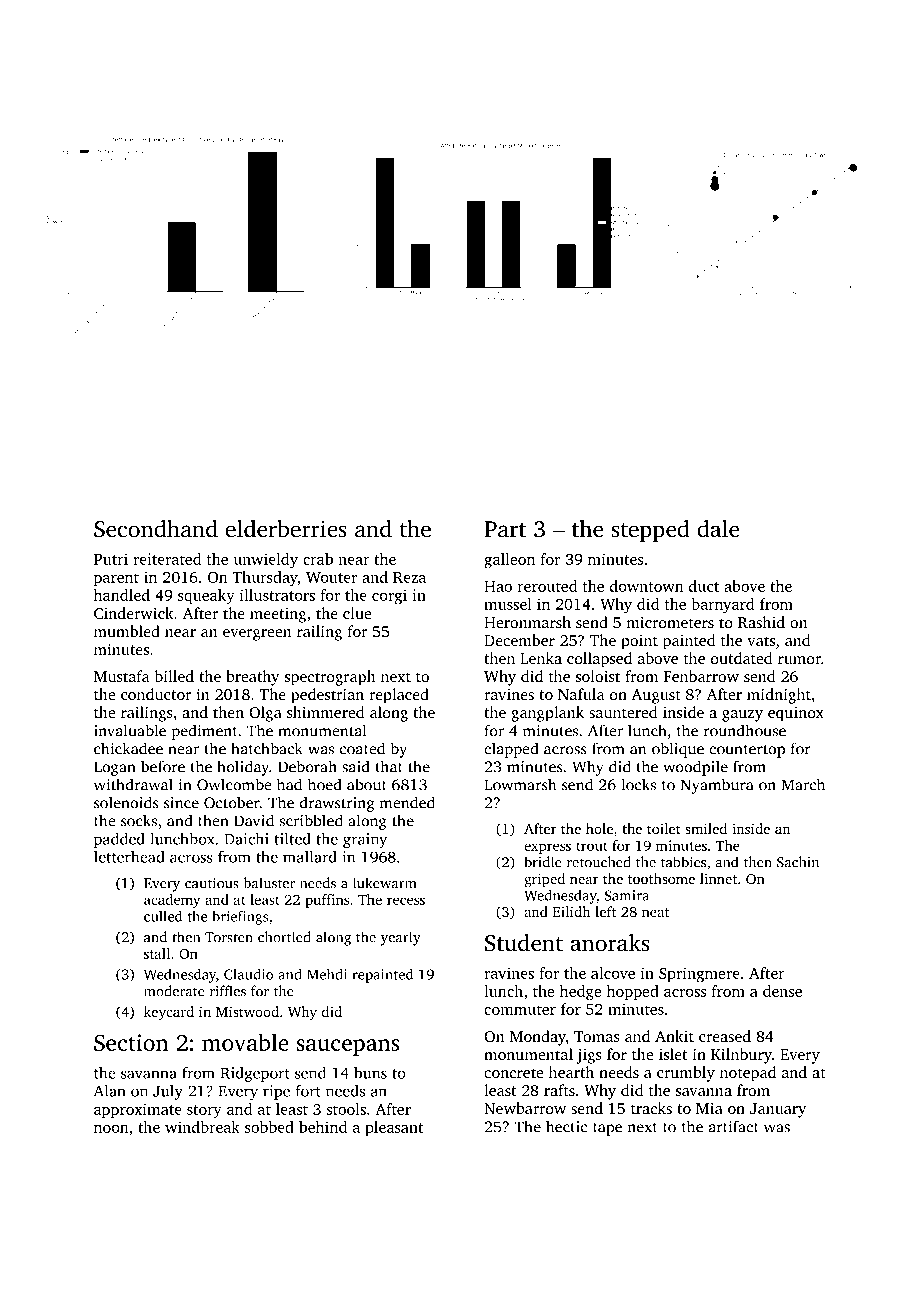 The width and height of the page is (924, 1311). I want to click on Part, so click(505, 529).
